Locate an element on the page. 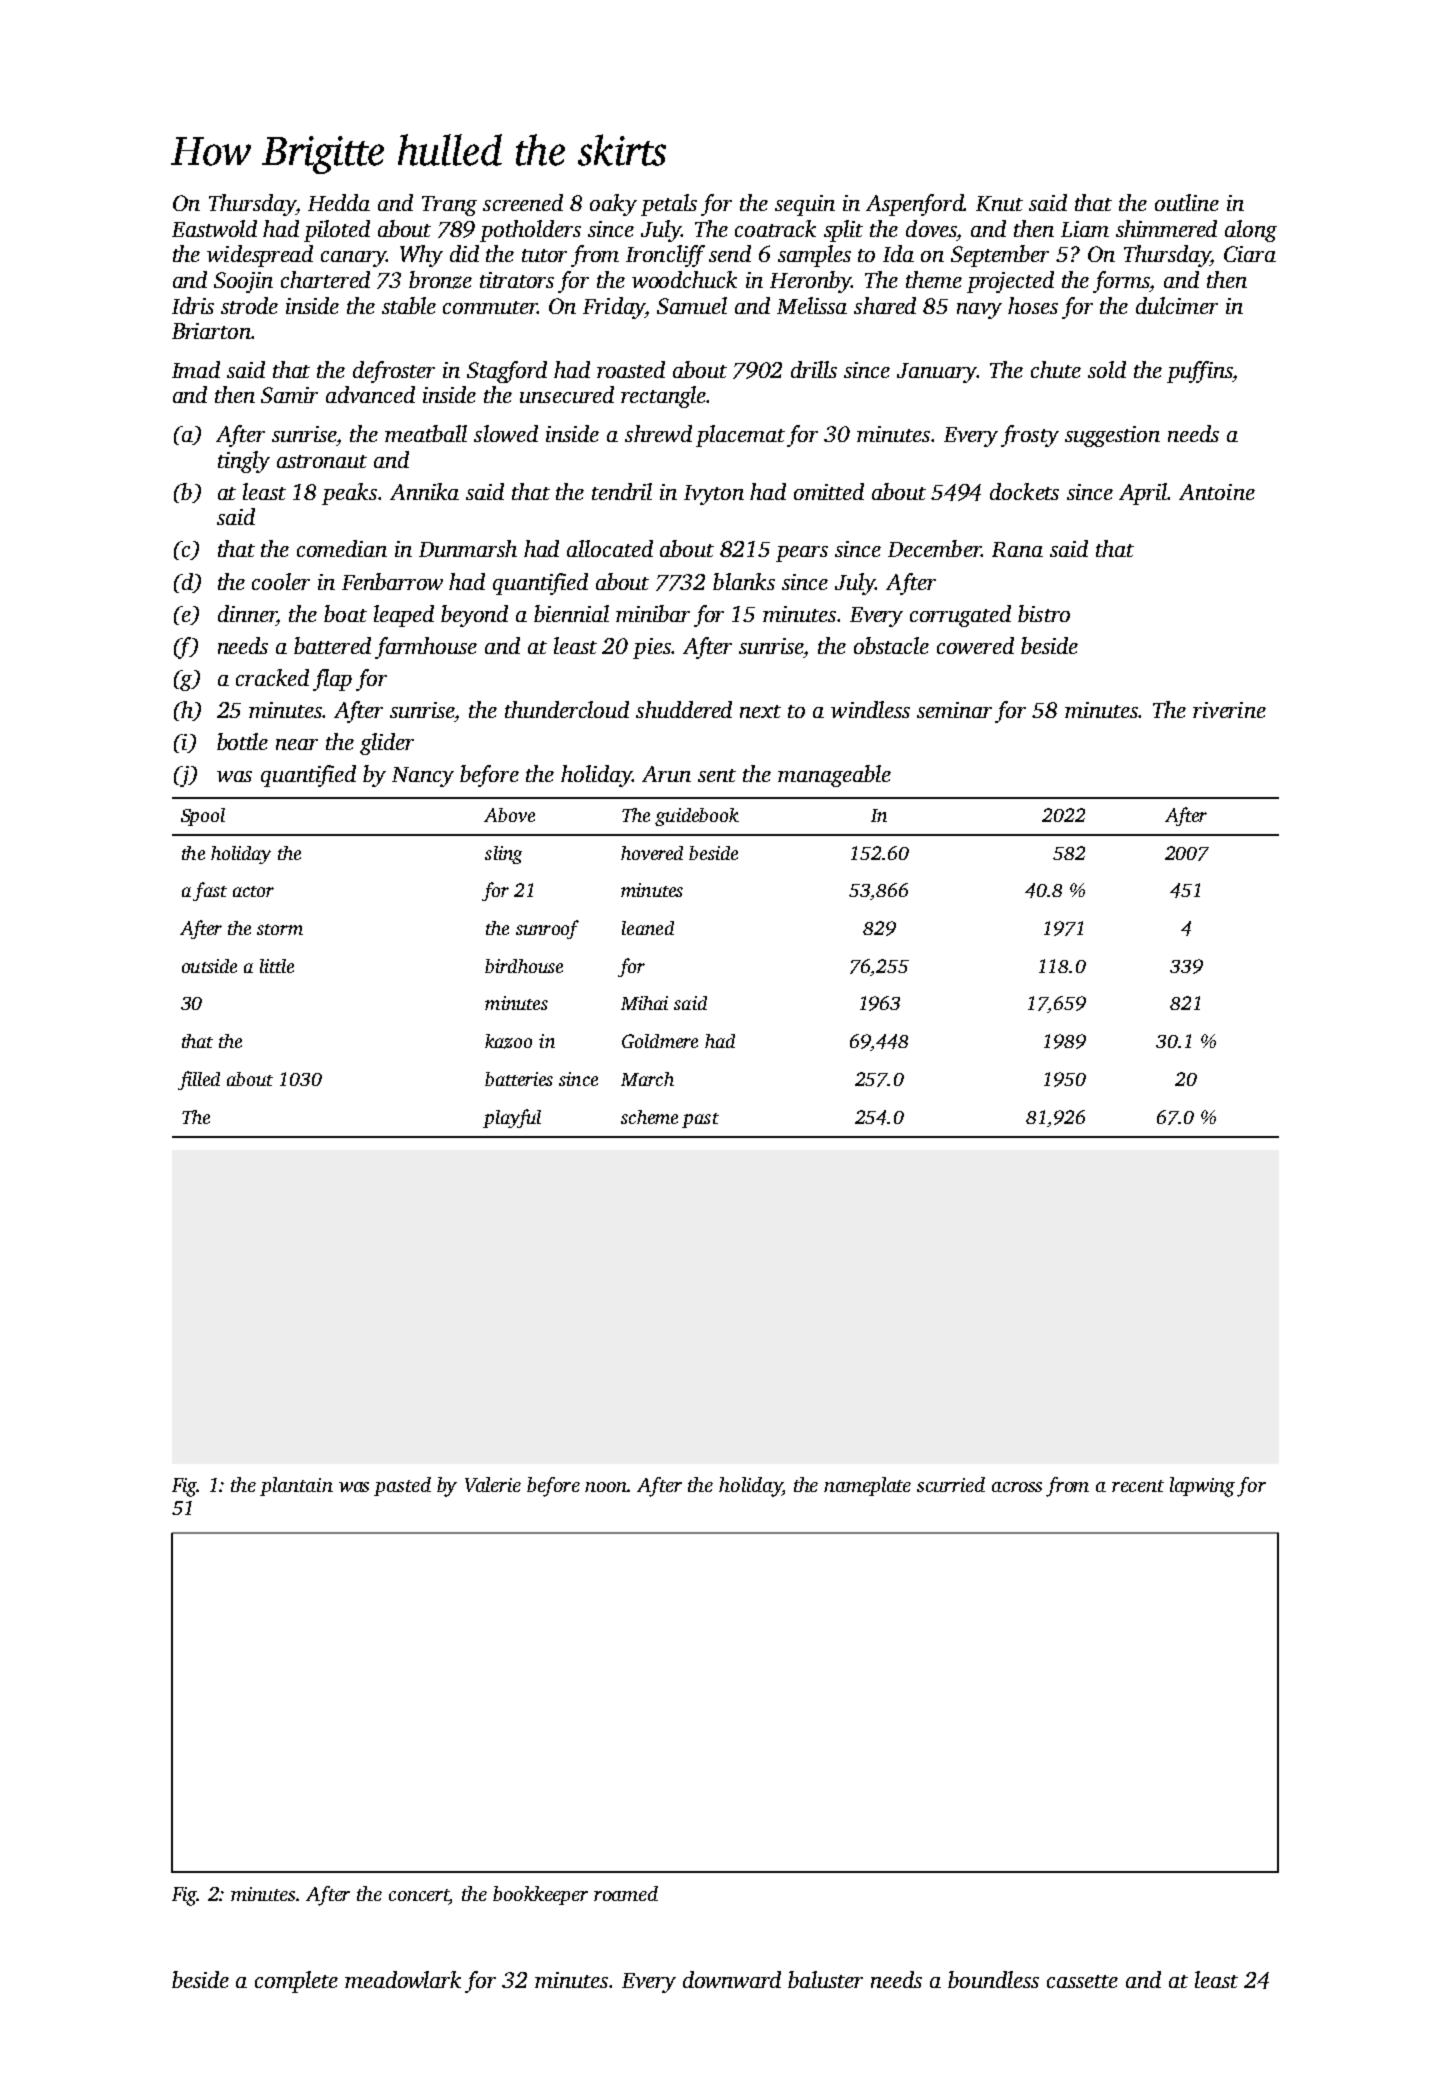  seminar is located at coordinates (954, 710).
